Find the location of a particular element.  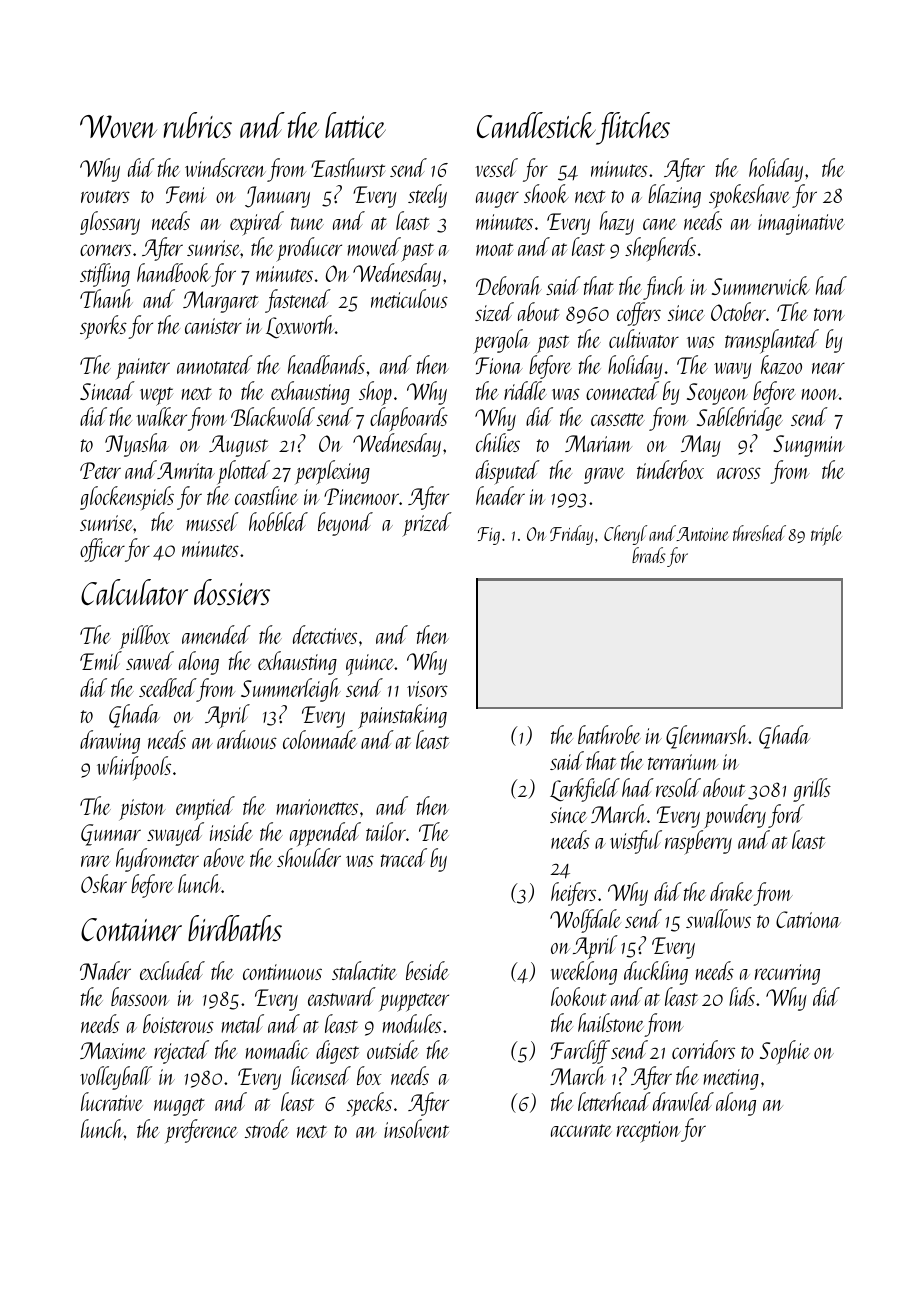

tailor is located at coordinates (386, 831).
